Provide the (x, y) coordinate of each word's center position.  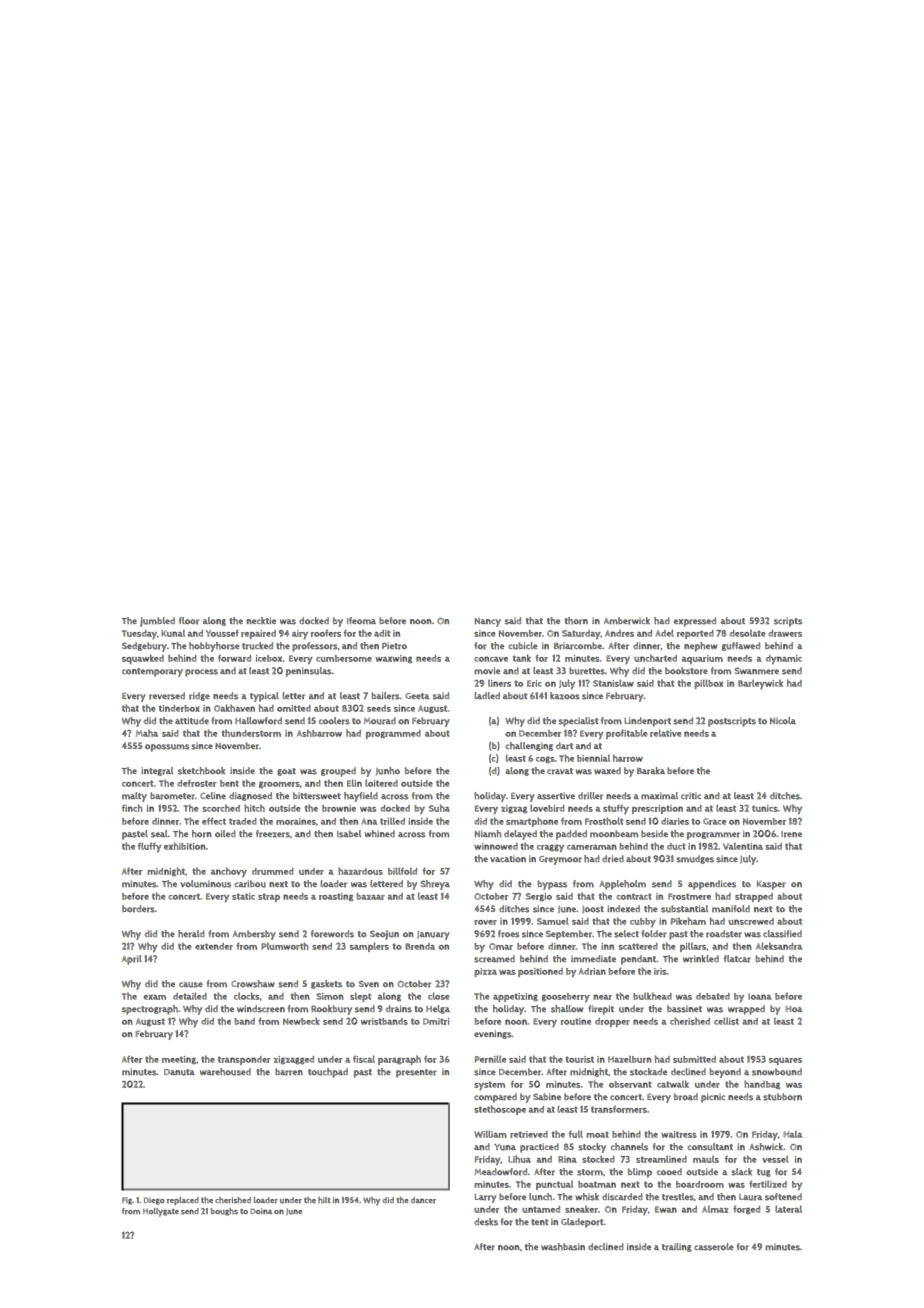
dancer (423, 1200)
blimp (640, 1173)
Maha (147, 733)
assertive (556, 796)
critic (691, 796)
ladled (487, 695)
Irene (791, 834)
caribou (250, 884)
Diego (154, 1201)
